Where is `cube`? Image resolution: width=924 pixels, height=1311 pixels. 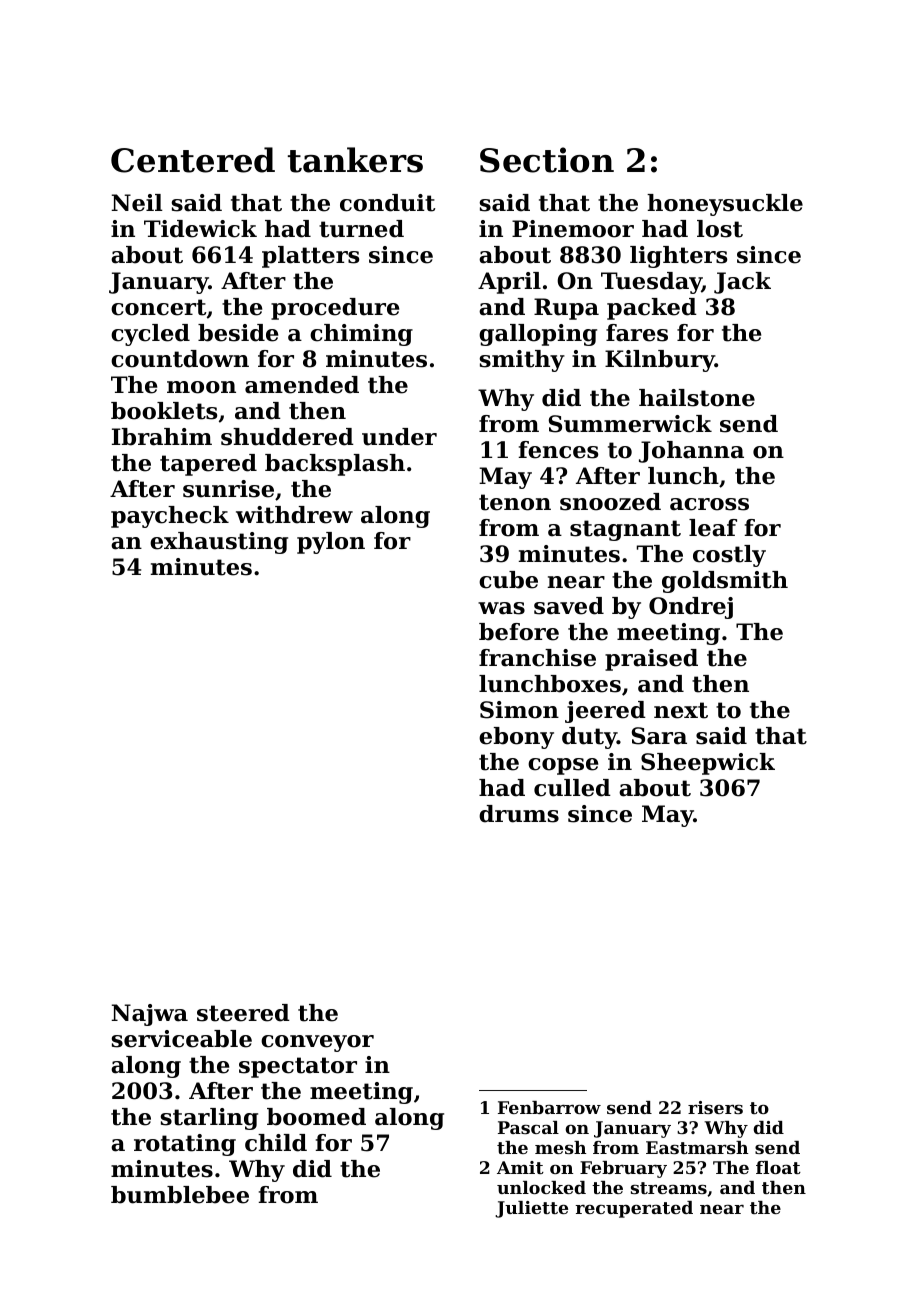 cube is located at coordinates (508, 580).
